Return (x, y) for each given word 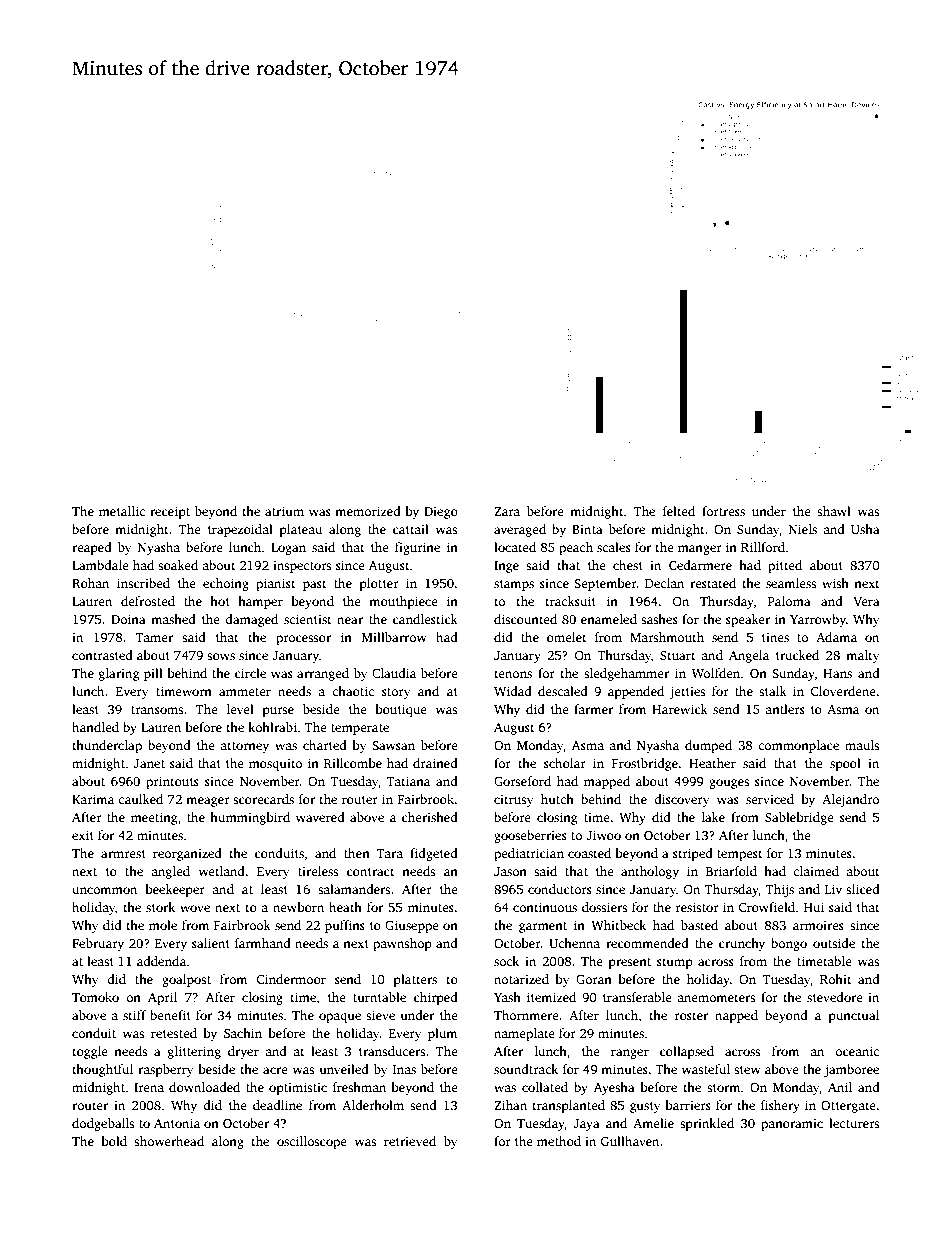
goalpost (186, 980)
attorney (244, 747)
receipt (170, 512)
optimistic (298, 1088)
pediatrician (529, 854)
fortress (723, 511)
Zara (507, 511)
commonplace (798, 746)
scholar (565, 763)
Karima (93, 799)
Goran (594, 979)
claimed (816, 871)
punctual (854, 1016)
